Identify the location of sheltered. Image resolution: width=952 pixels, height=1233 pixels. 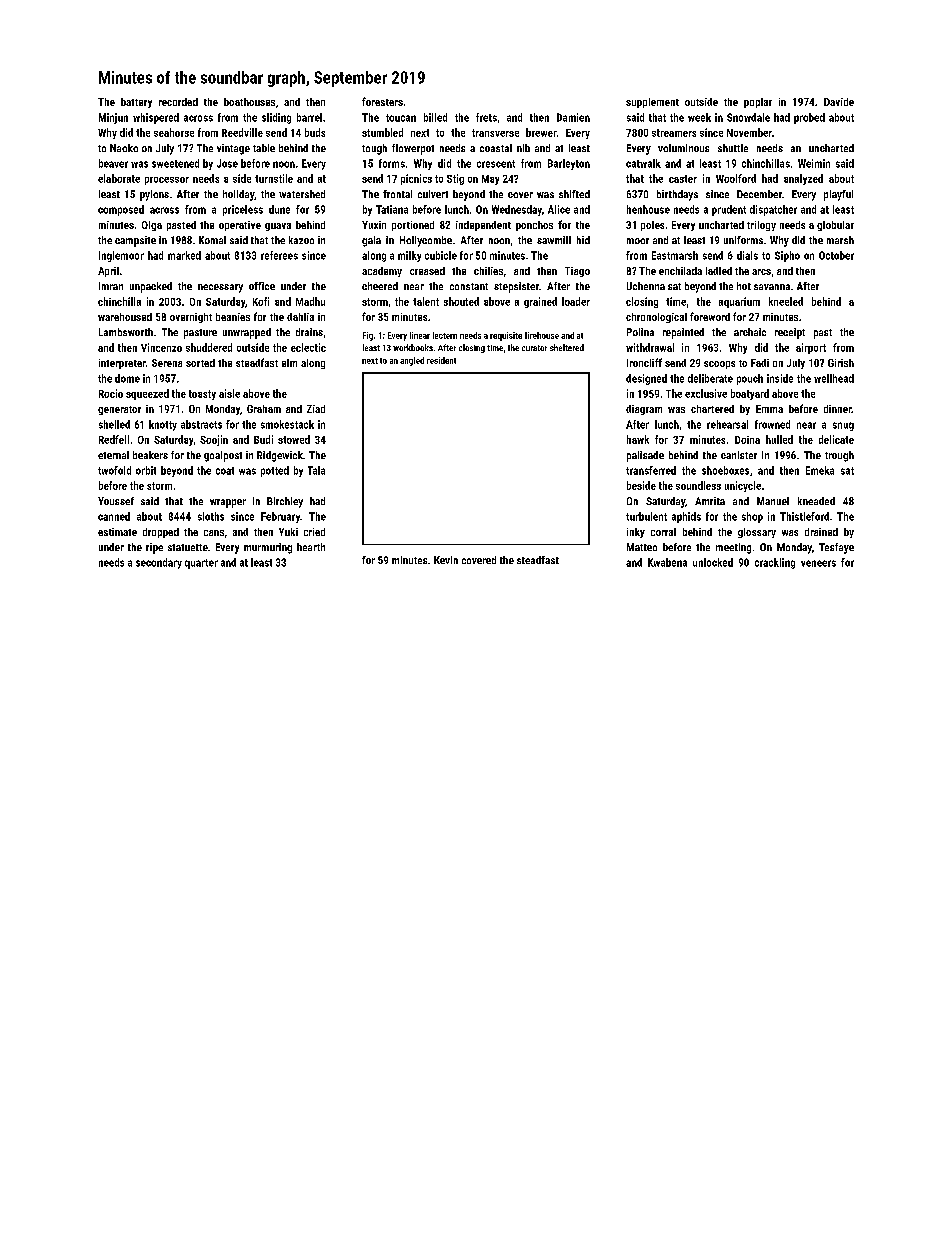
(567, 347).
